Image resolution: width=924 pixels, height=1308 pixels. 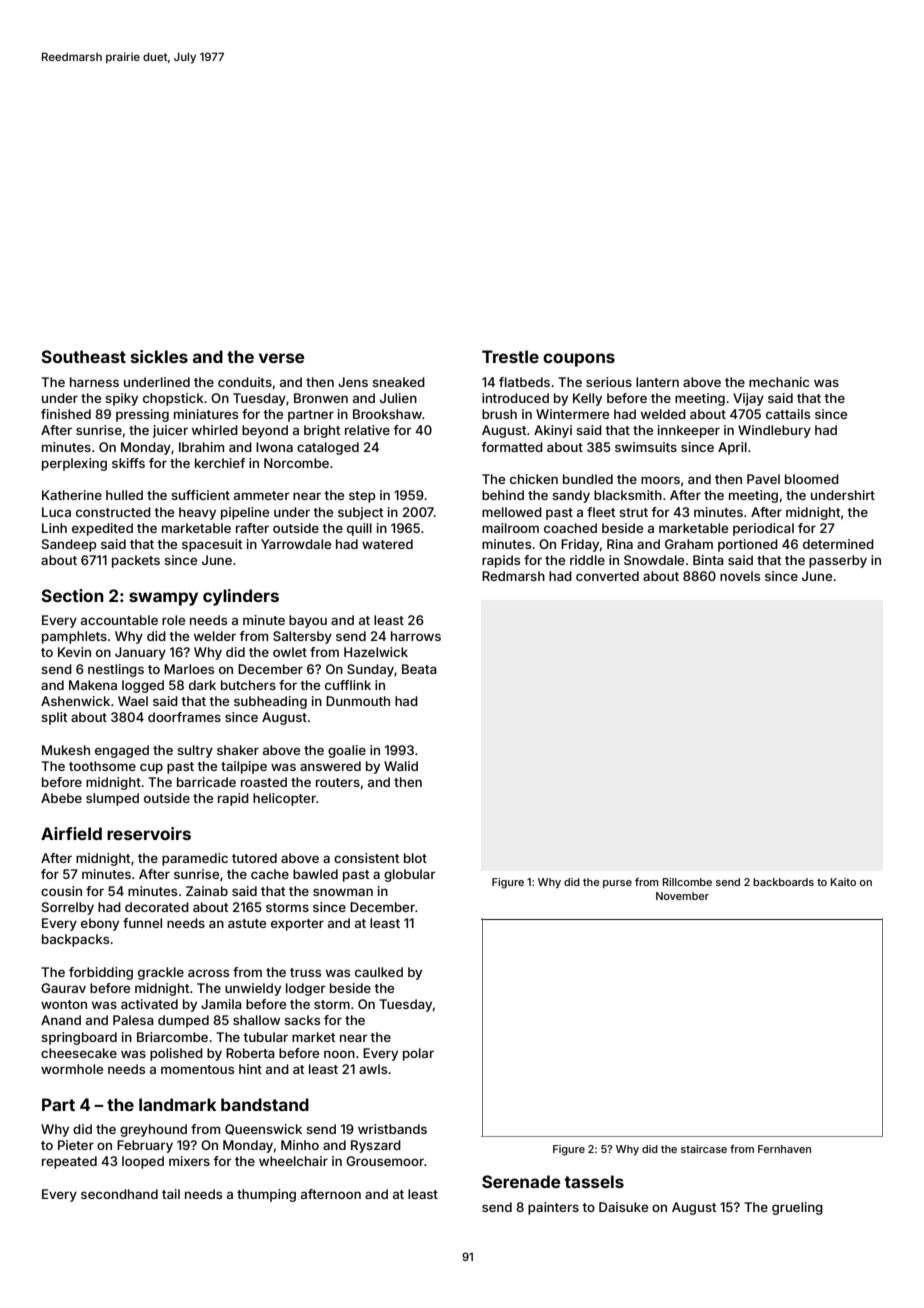 What do you see at coordinates (779, 382) in the screenshot?
I see `mechanic` at bounding box center [779, 382].
